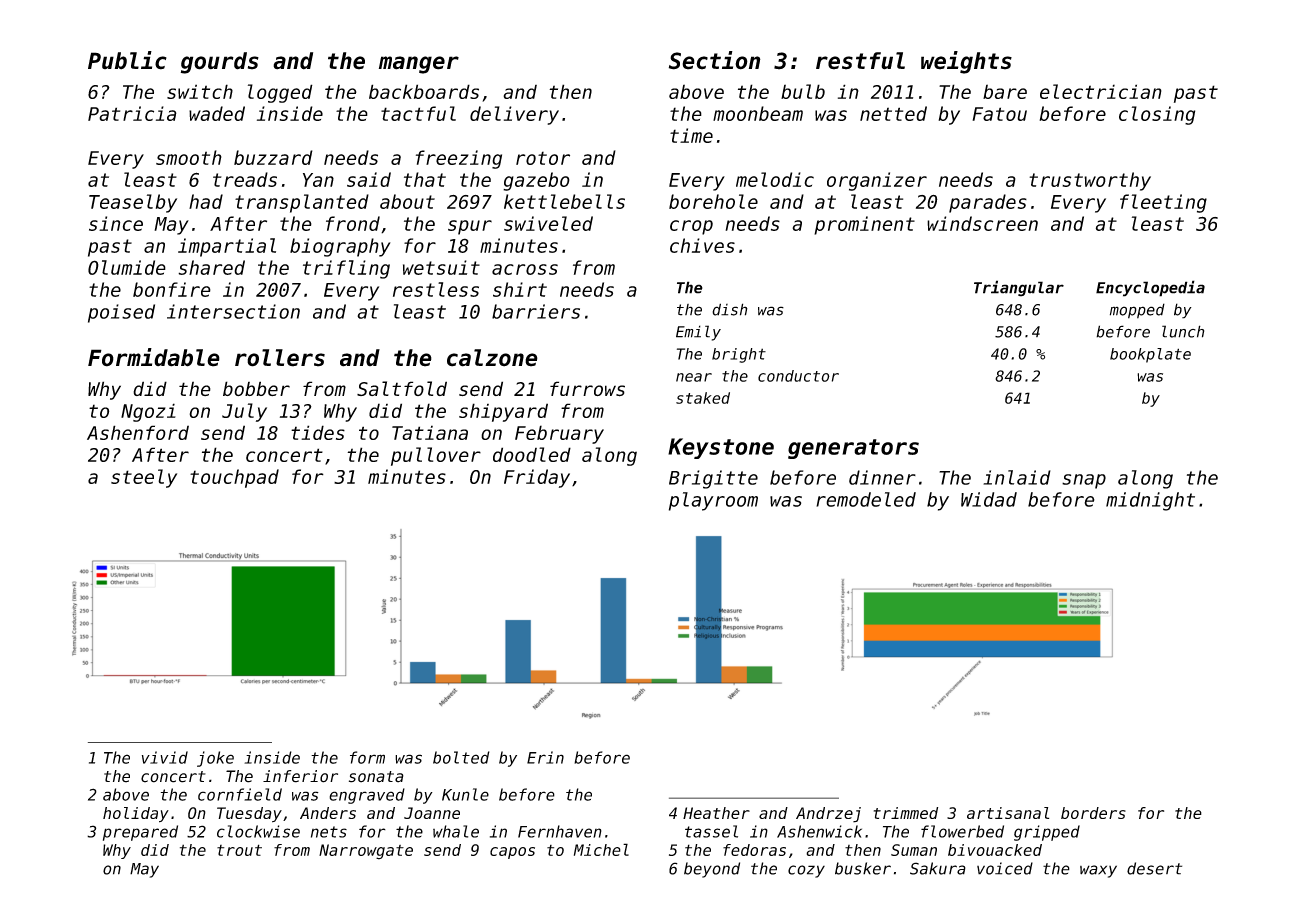 The width and height of the screenshot is (1308, 924). Describe the element at coordinates (1150, 288) in the screenshot. I see `Encyclopedia` at that location.
